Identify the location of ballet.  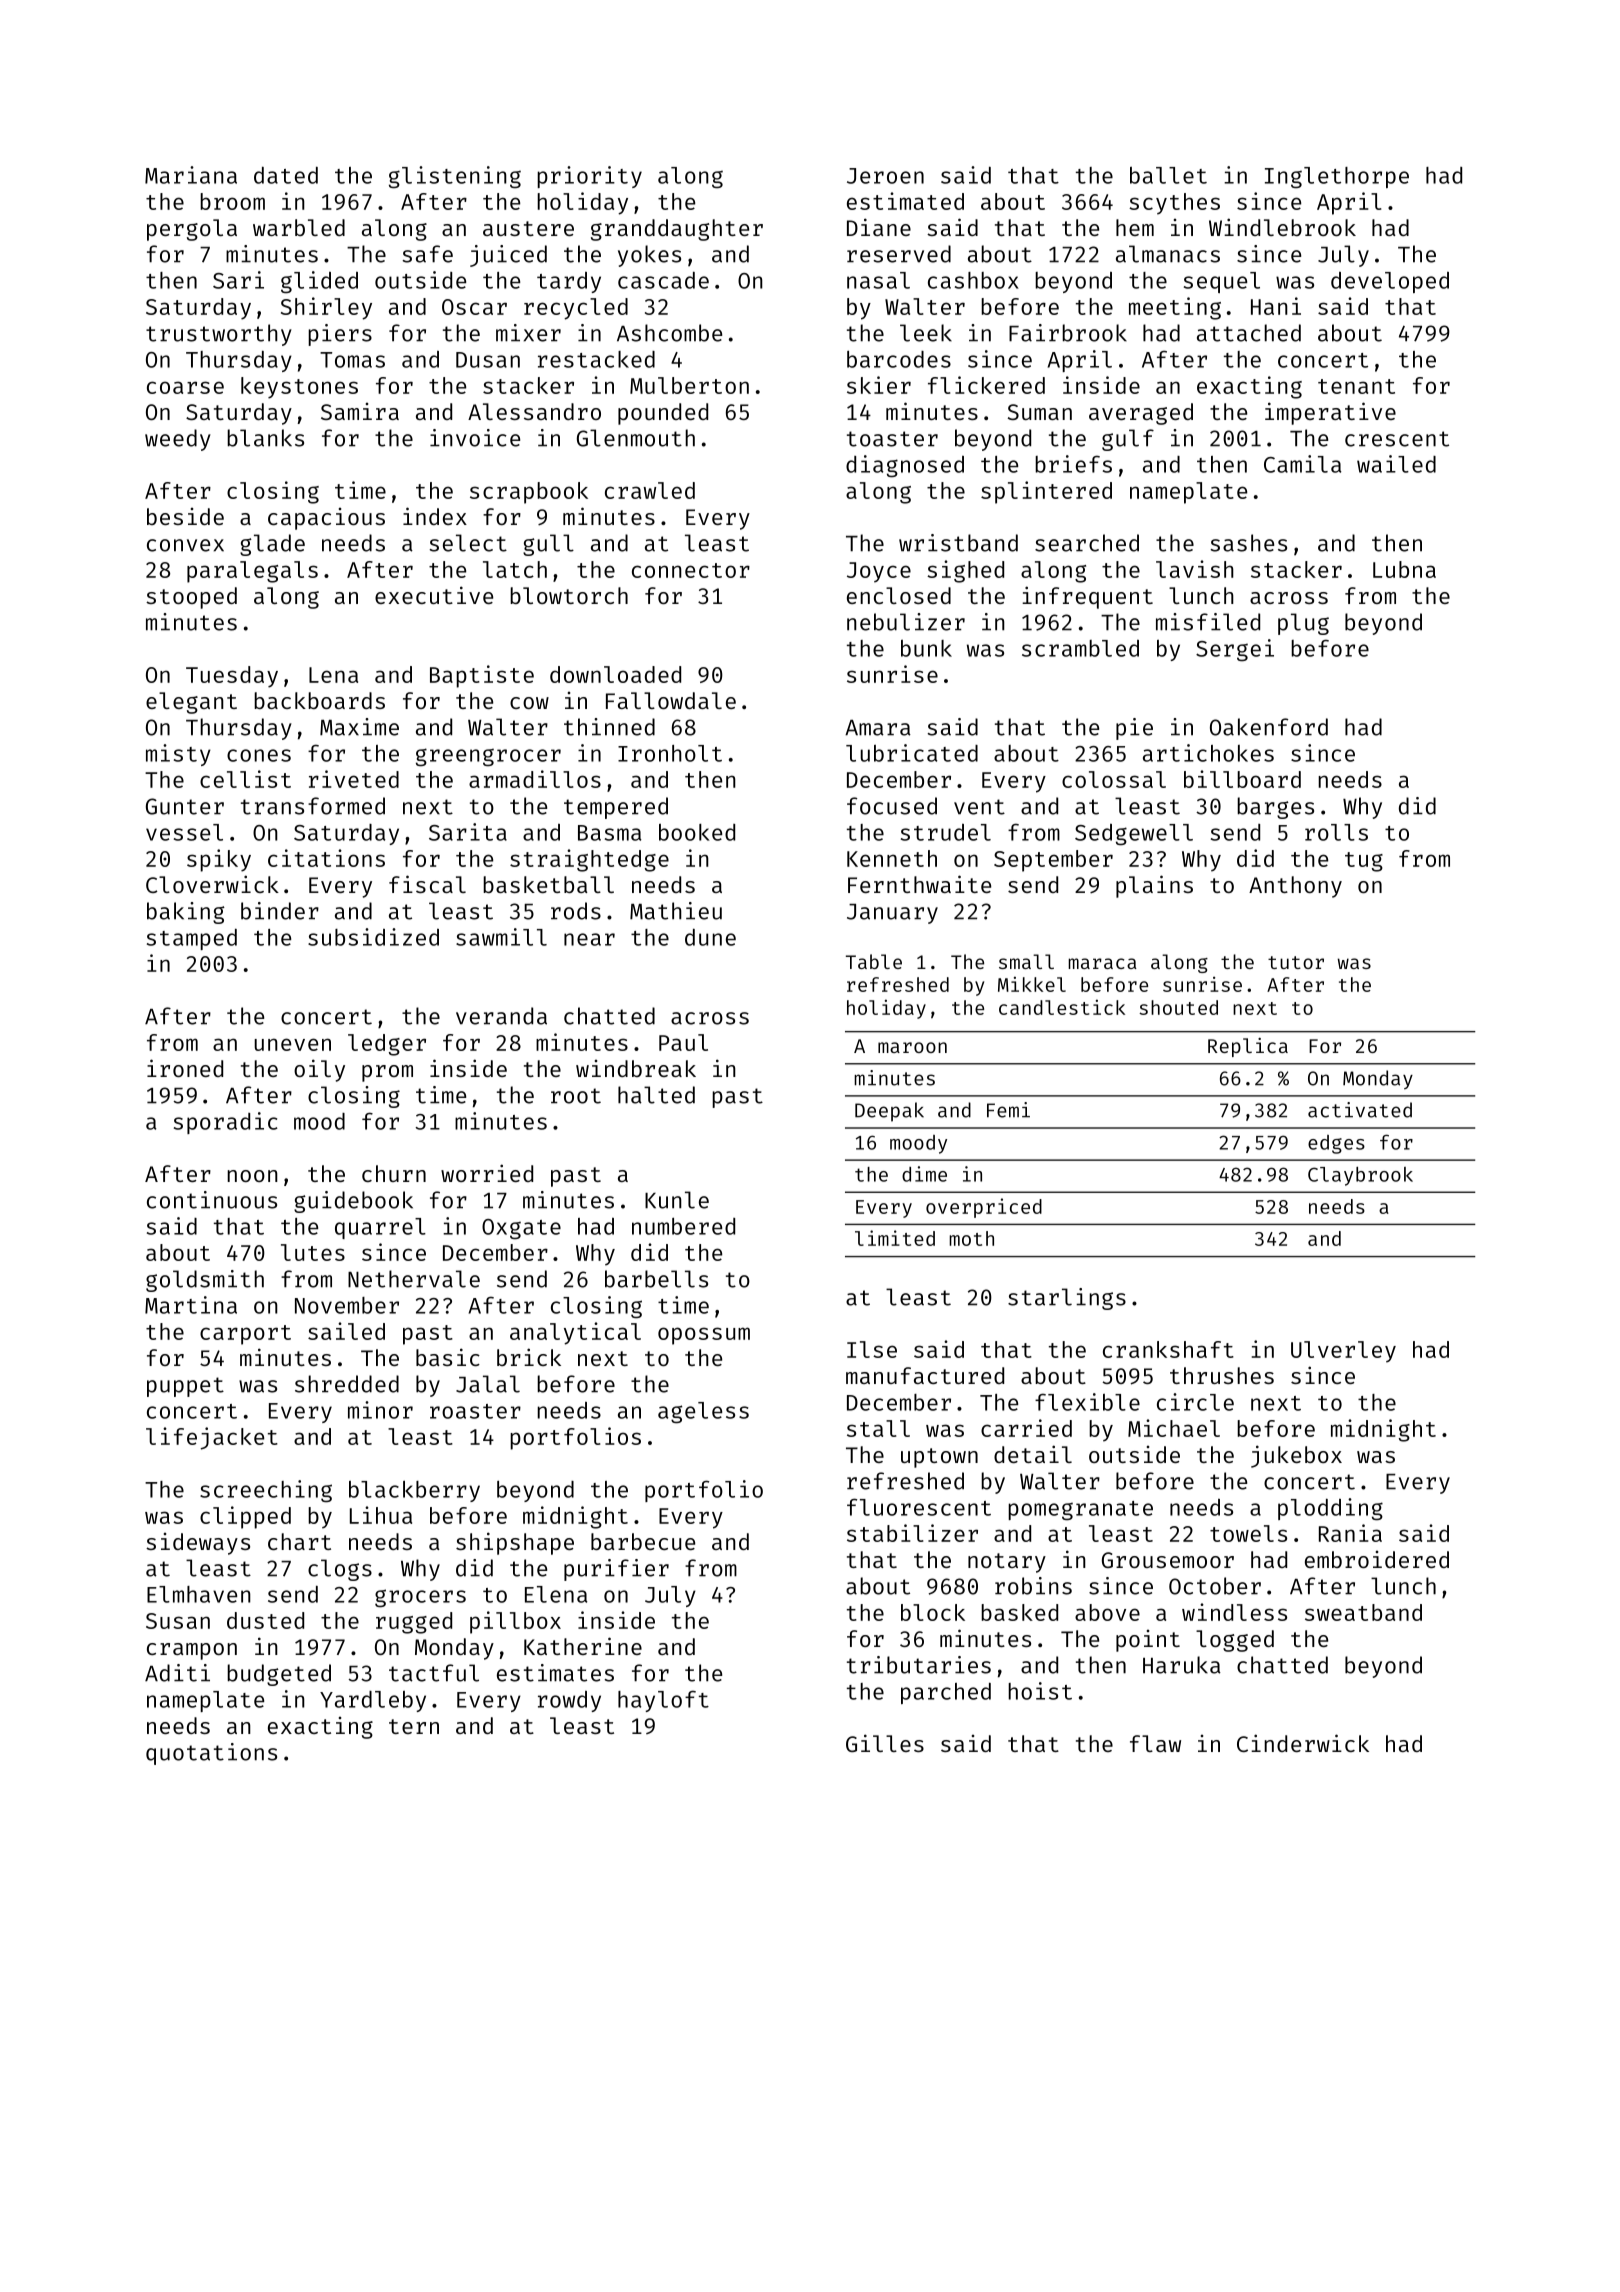
(1168, 175).
